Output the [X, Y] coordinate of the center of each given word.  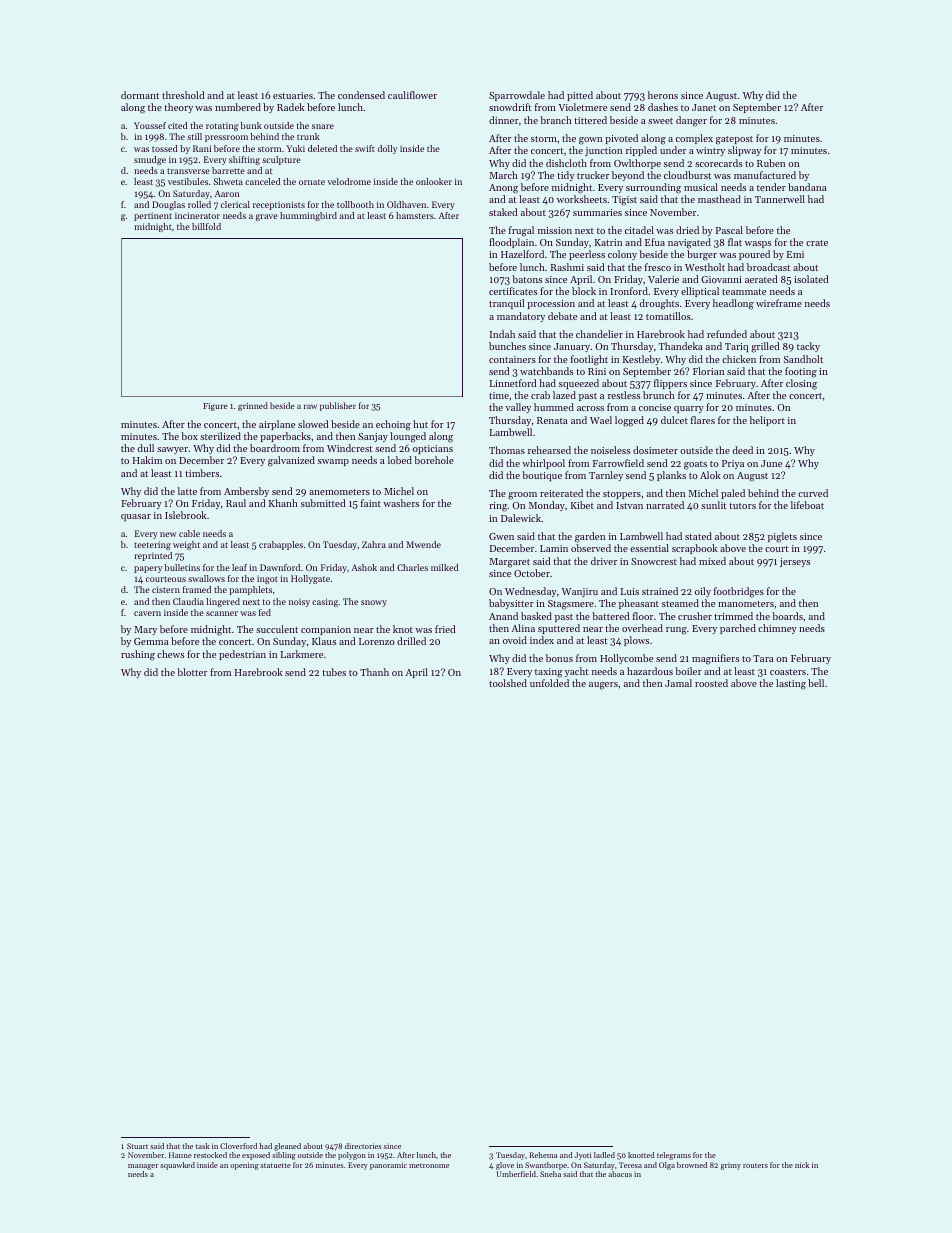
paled [733, 494]
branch [556, 120]
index [542, 640]
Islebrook [186, 515]
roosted [711, 683]
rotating [222, 126]
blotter [192, 672]
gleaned [287, 1147]
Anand [503, 616]
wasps [758, 244]
